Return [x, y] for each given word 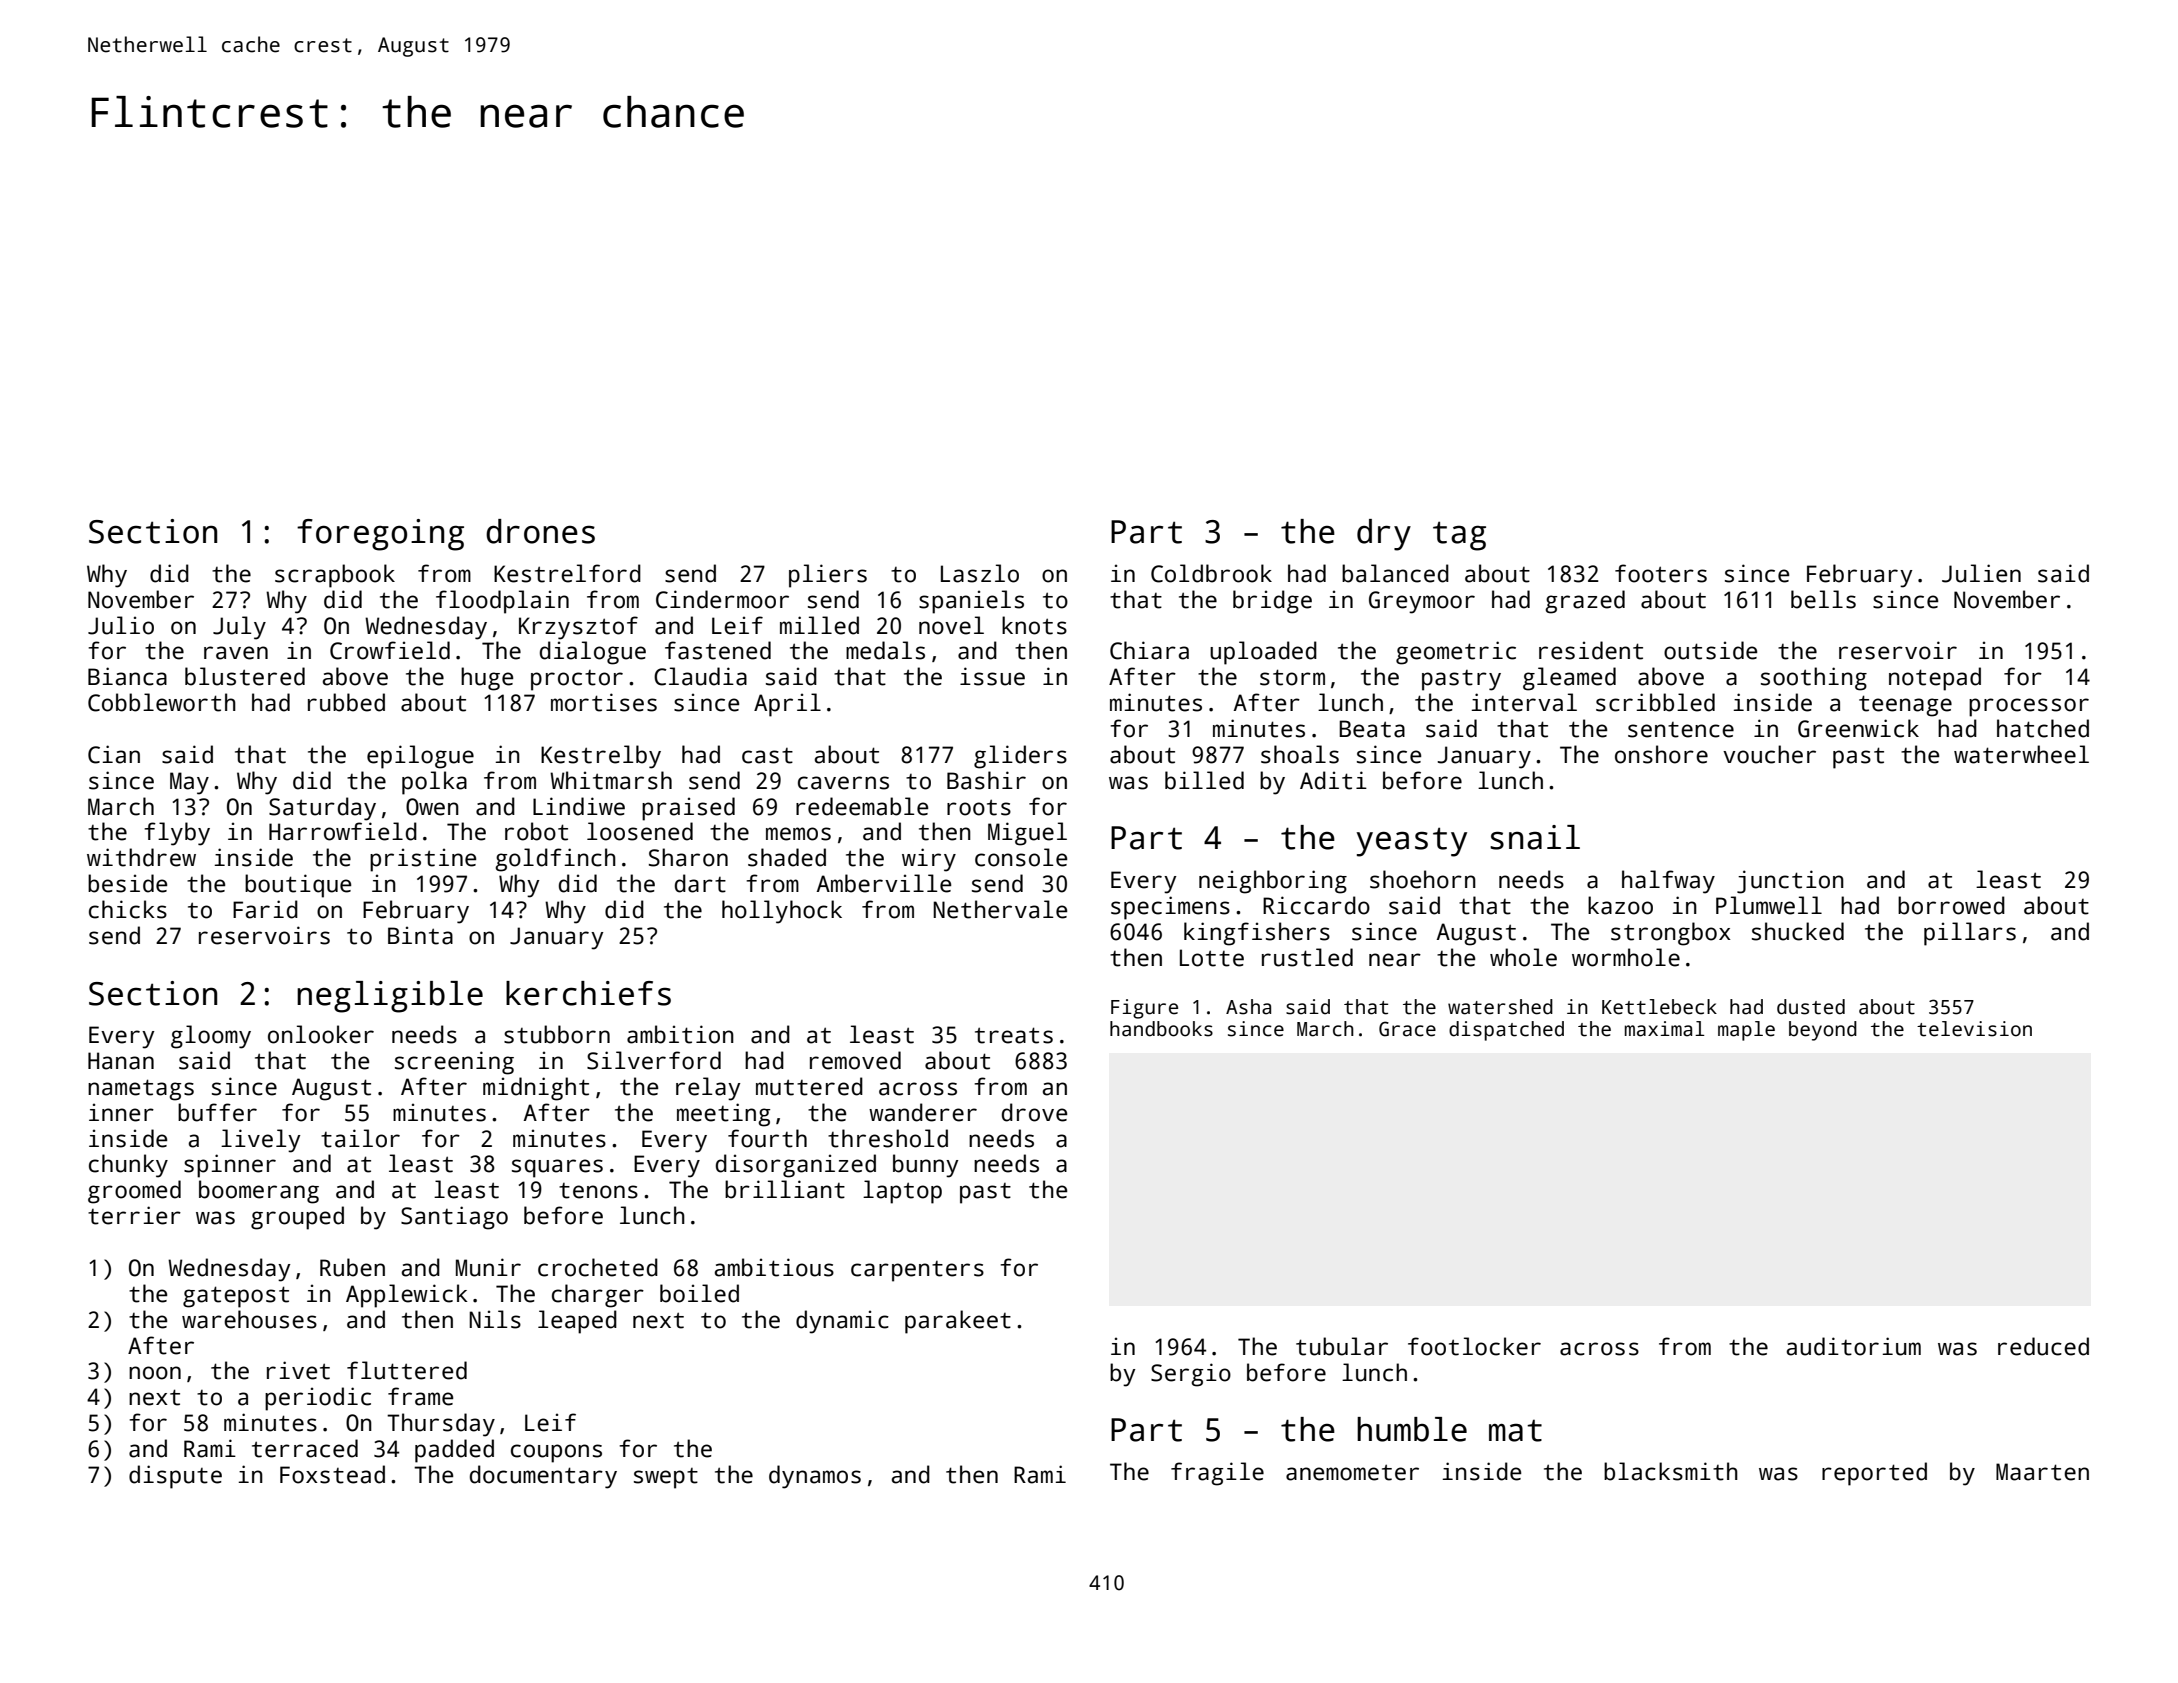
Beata [1372, 729]
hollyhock [782, 912]
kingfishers [1257, 934]
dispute [175, 1477]
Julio [121, 625]
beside [127, 883]
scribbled [1655, 702]
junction [1790, 882]
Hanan [121, 1061]
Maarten [2042, 1472]
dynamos [815, 1477]
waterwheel [2021, 754]
